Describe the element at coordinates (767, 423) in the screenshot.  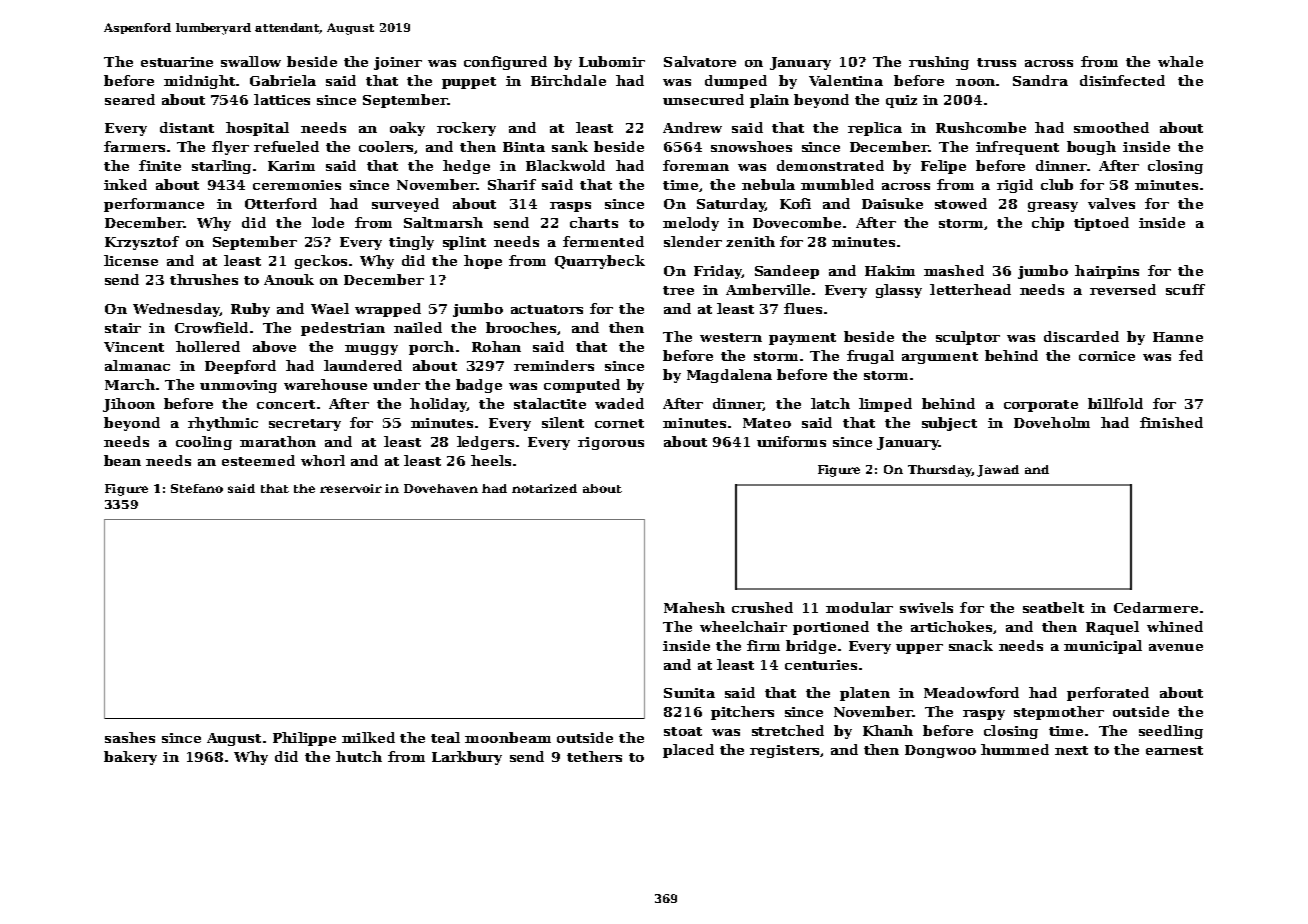
I see `Mateo` at that location.
